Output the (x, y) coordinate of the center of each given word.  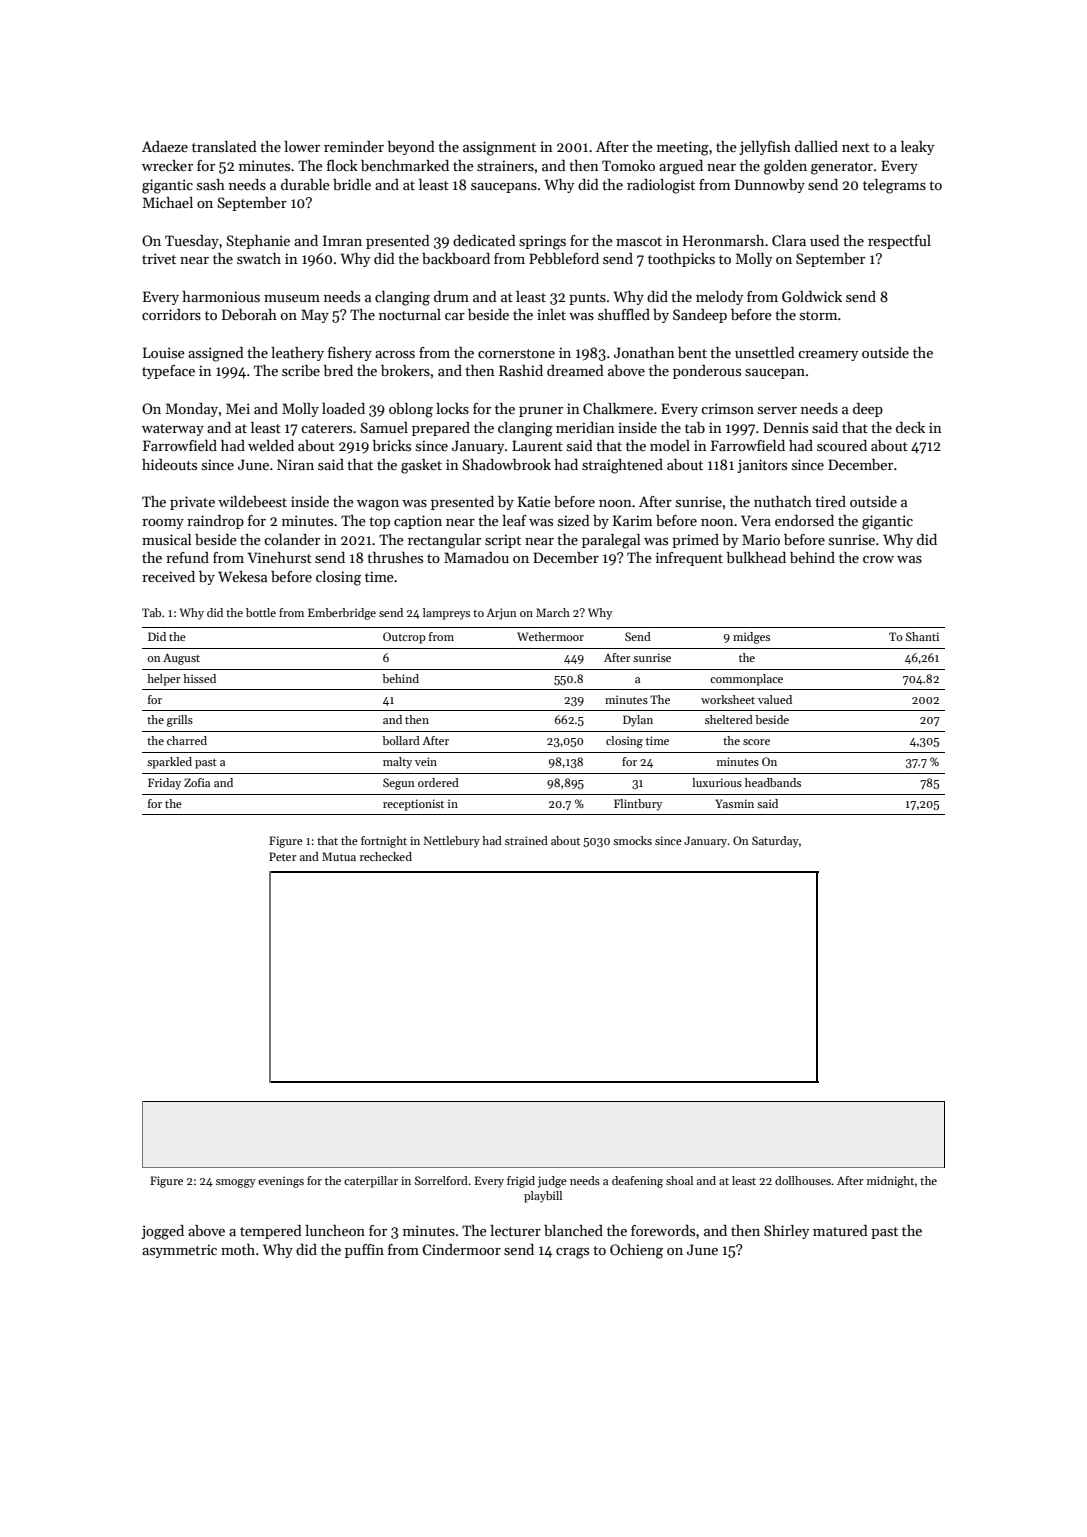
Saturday (775, 842)
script (503, 541)
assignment (499, 148)
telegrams (894, 186)
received (168, 576)
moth (238, 1249)
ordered (438, 782)
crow (878, 559)
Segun (399, 784)
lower (302, 146)
